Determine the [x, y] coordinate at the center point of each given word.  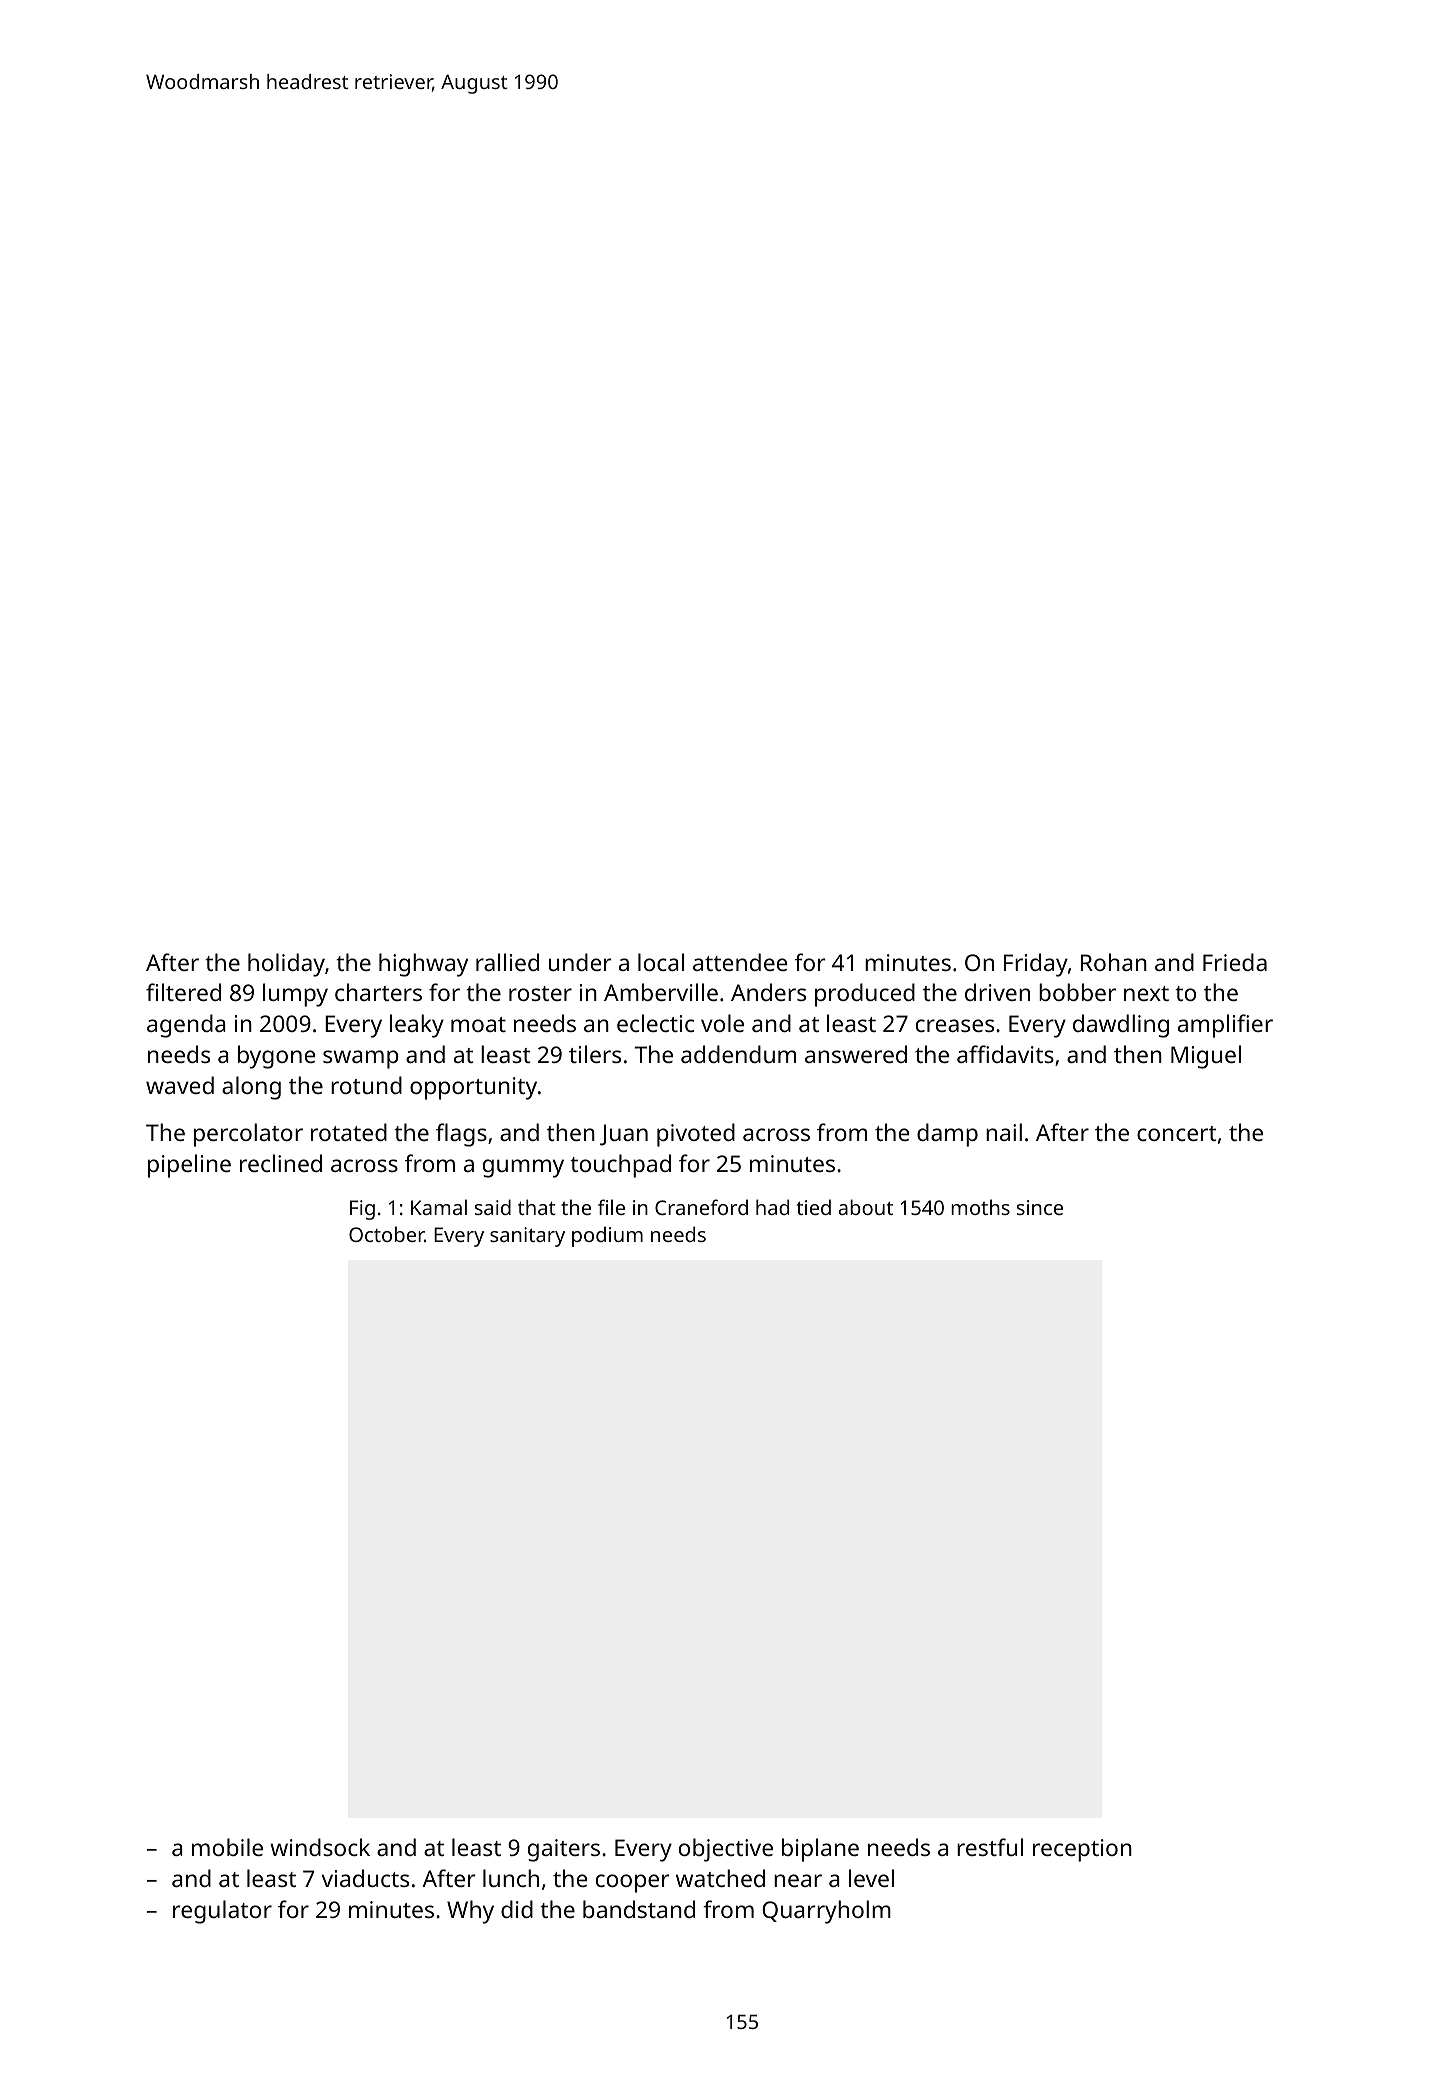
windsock [320, 1847]
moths [980, 1207]
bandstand [639, 1909]
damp [947, 1135]
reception [1082, 1850]
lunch [511, 1878]
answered [856, 1054]
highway [423, 965]
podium [607, 1236]
